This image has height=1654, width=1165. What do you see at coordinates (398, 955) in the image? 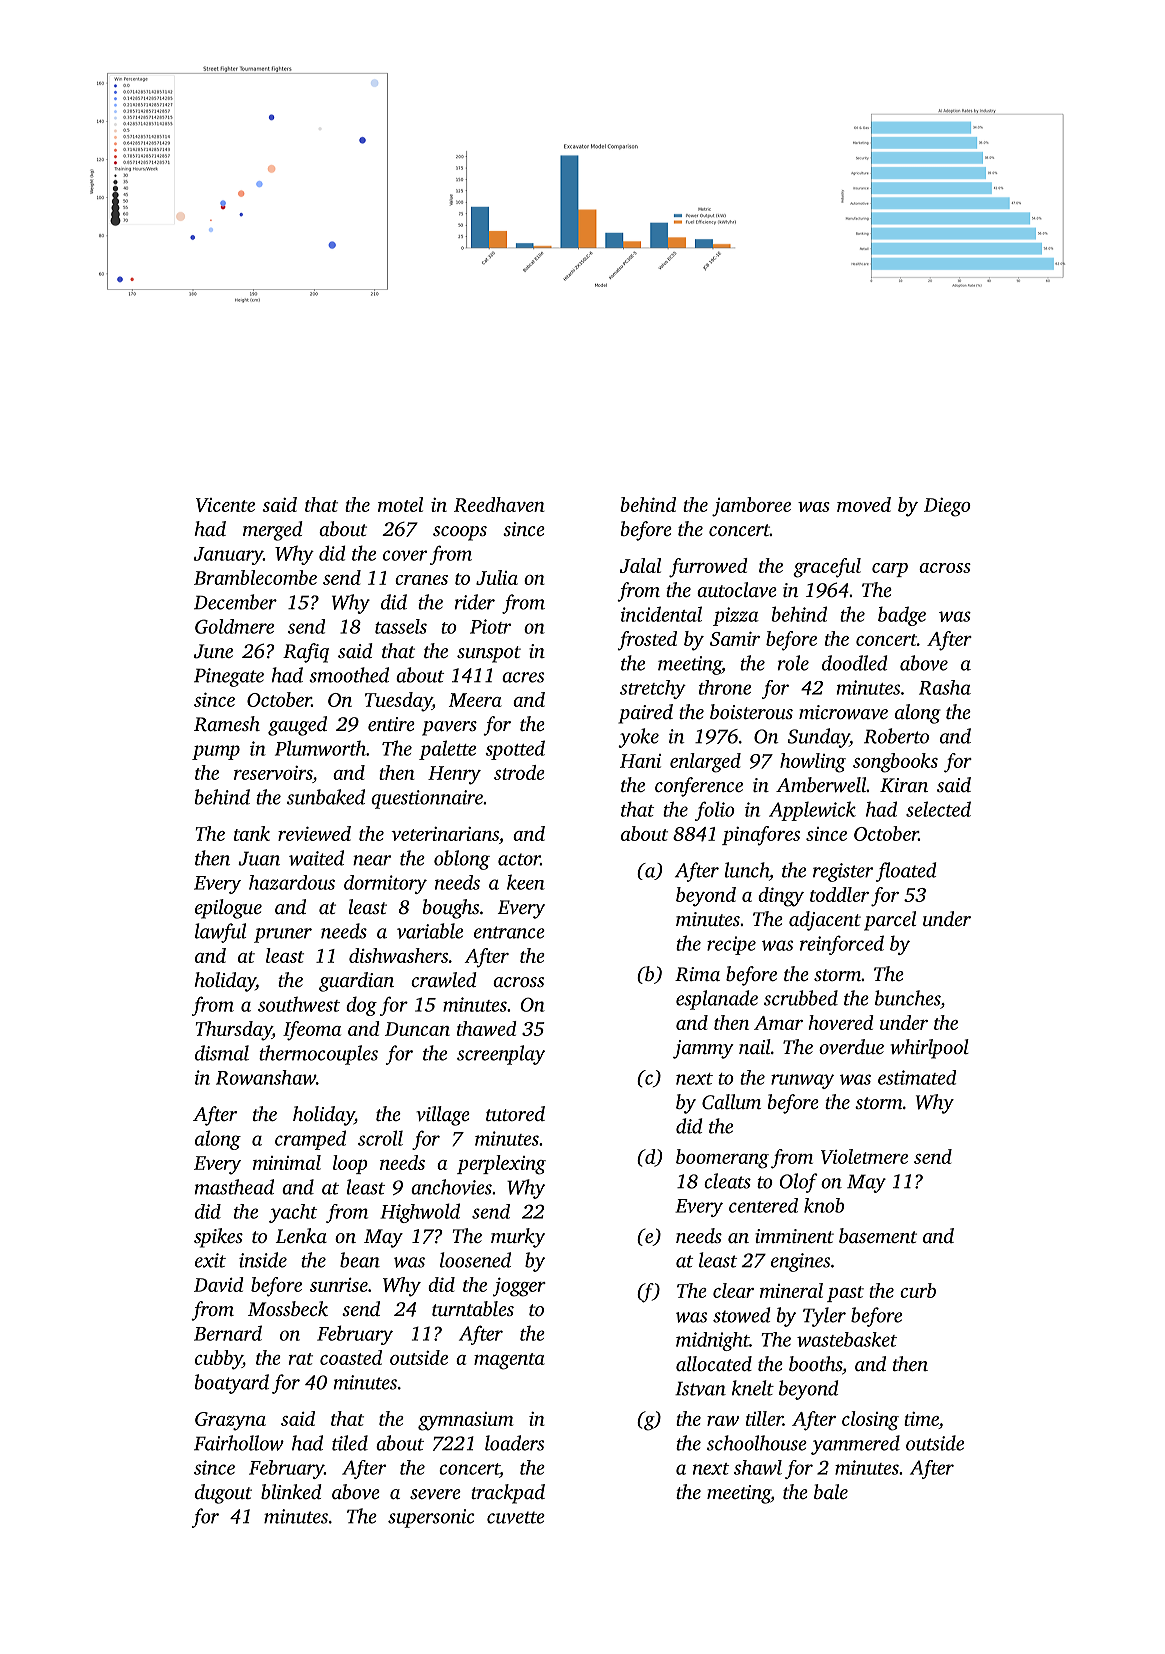
I see `dishwashers` at bounding box center [398, 955].
